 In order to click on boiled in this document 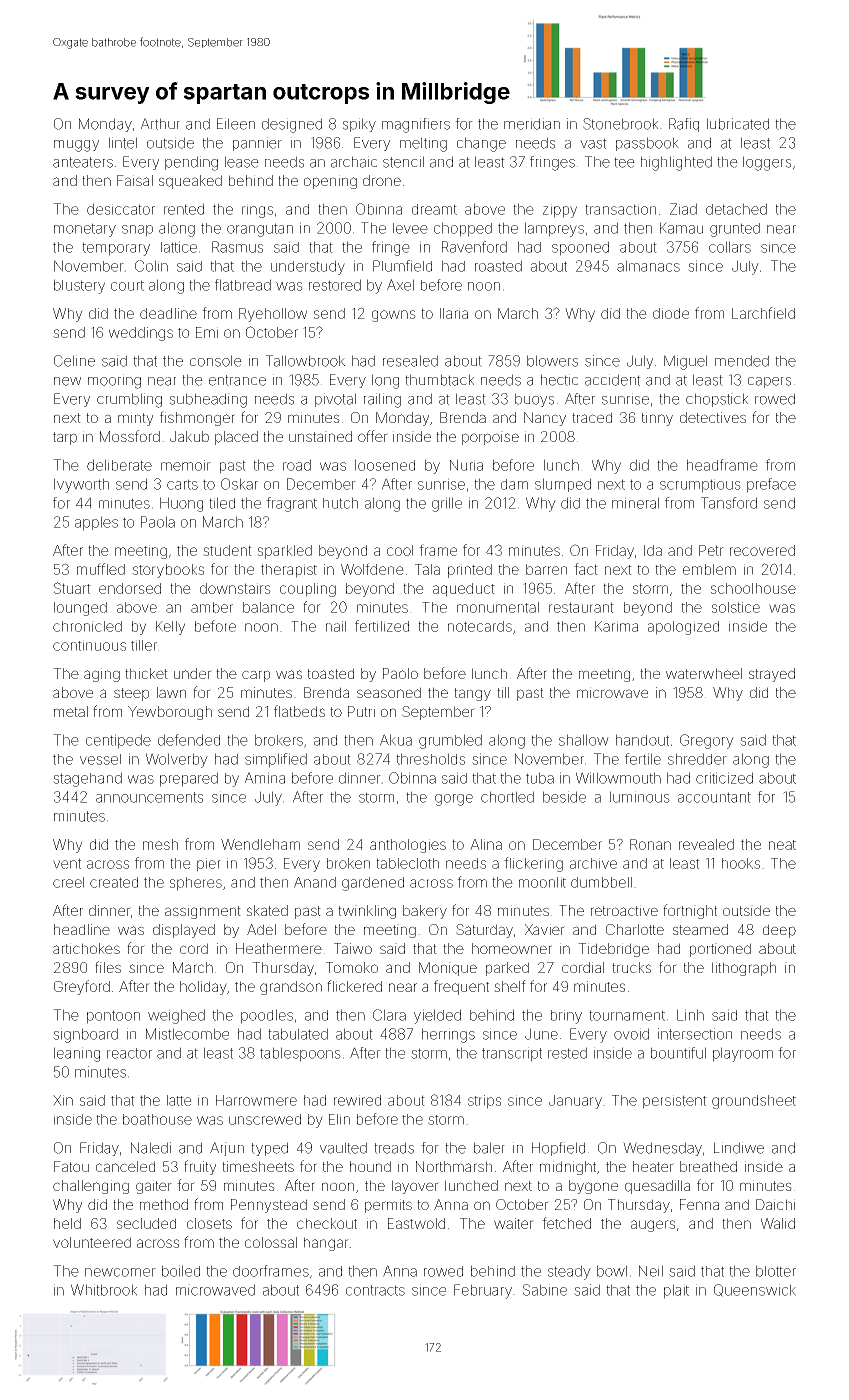, I will do `click(181, 1271)`.
